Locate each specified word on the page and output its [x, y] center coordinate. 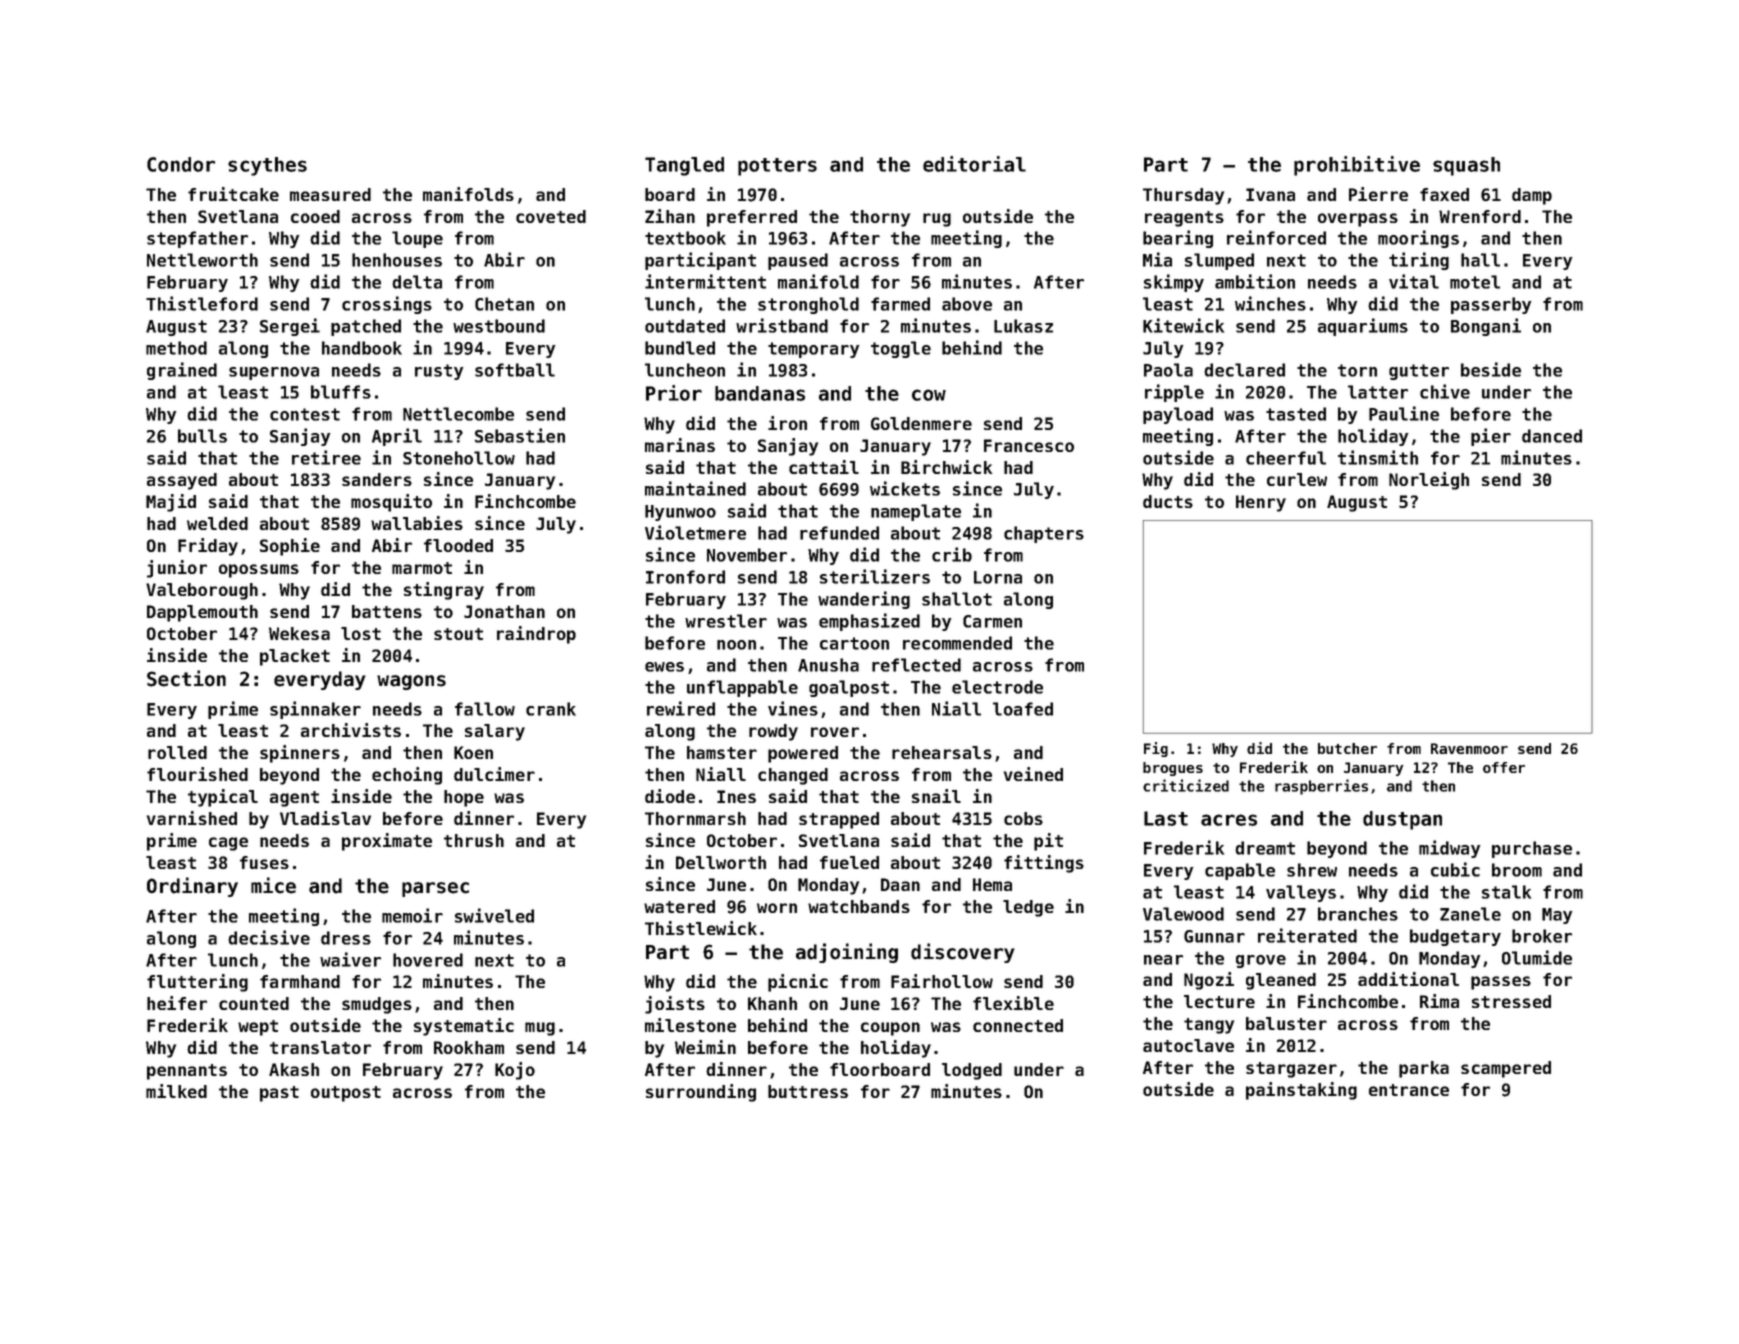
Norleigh [1429, 481]
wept [258, 1028]
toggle [901, 349]
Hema [992, 884]
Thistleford [202, 303]
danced [1552, 436]
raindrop [536, 635]
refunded [839, 533]
